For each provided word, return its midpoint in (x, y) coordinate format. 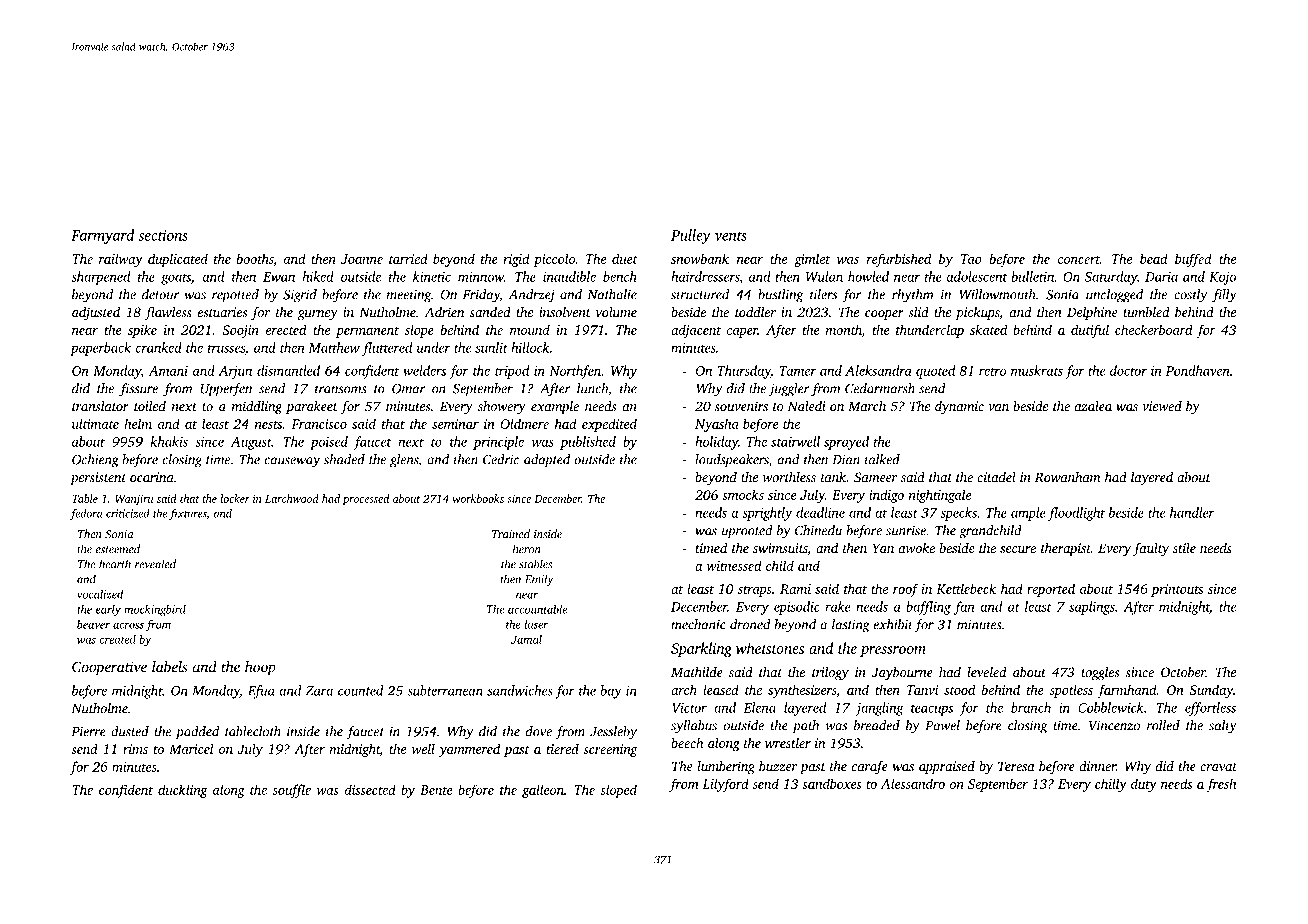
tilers (823, 294)
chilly (1111, 785)
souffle (291, 791)
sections (163, 235)
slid (918, 312)
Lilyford (726, 785)
